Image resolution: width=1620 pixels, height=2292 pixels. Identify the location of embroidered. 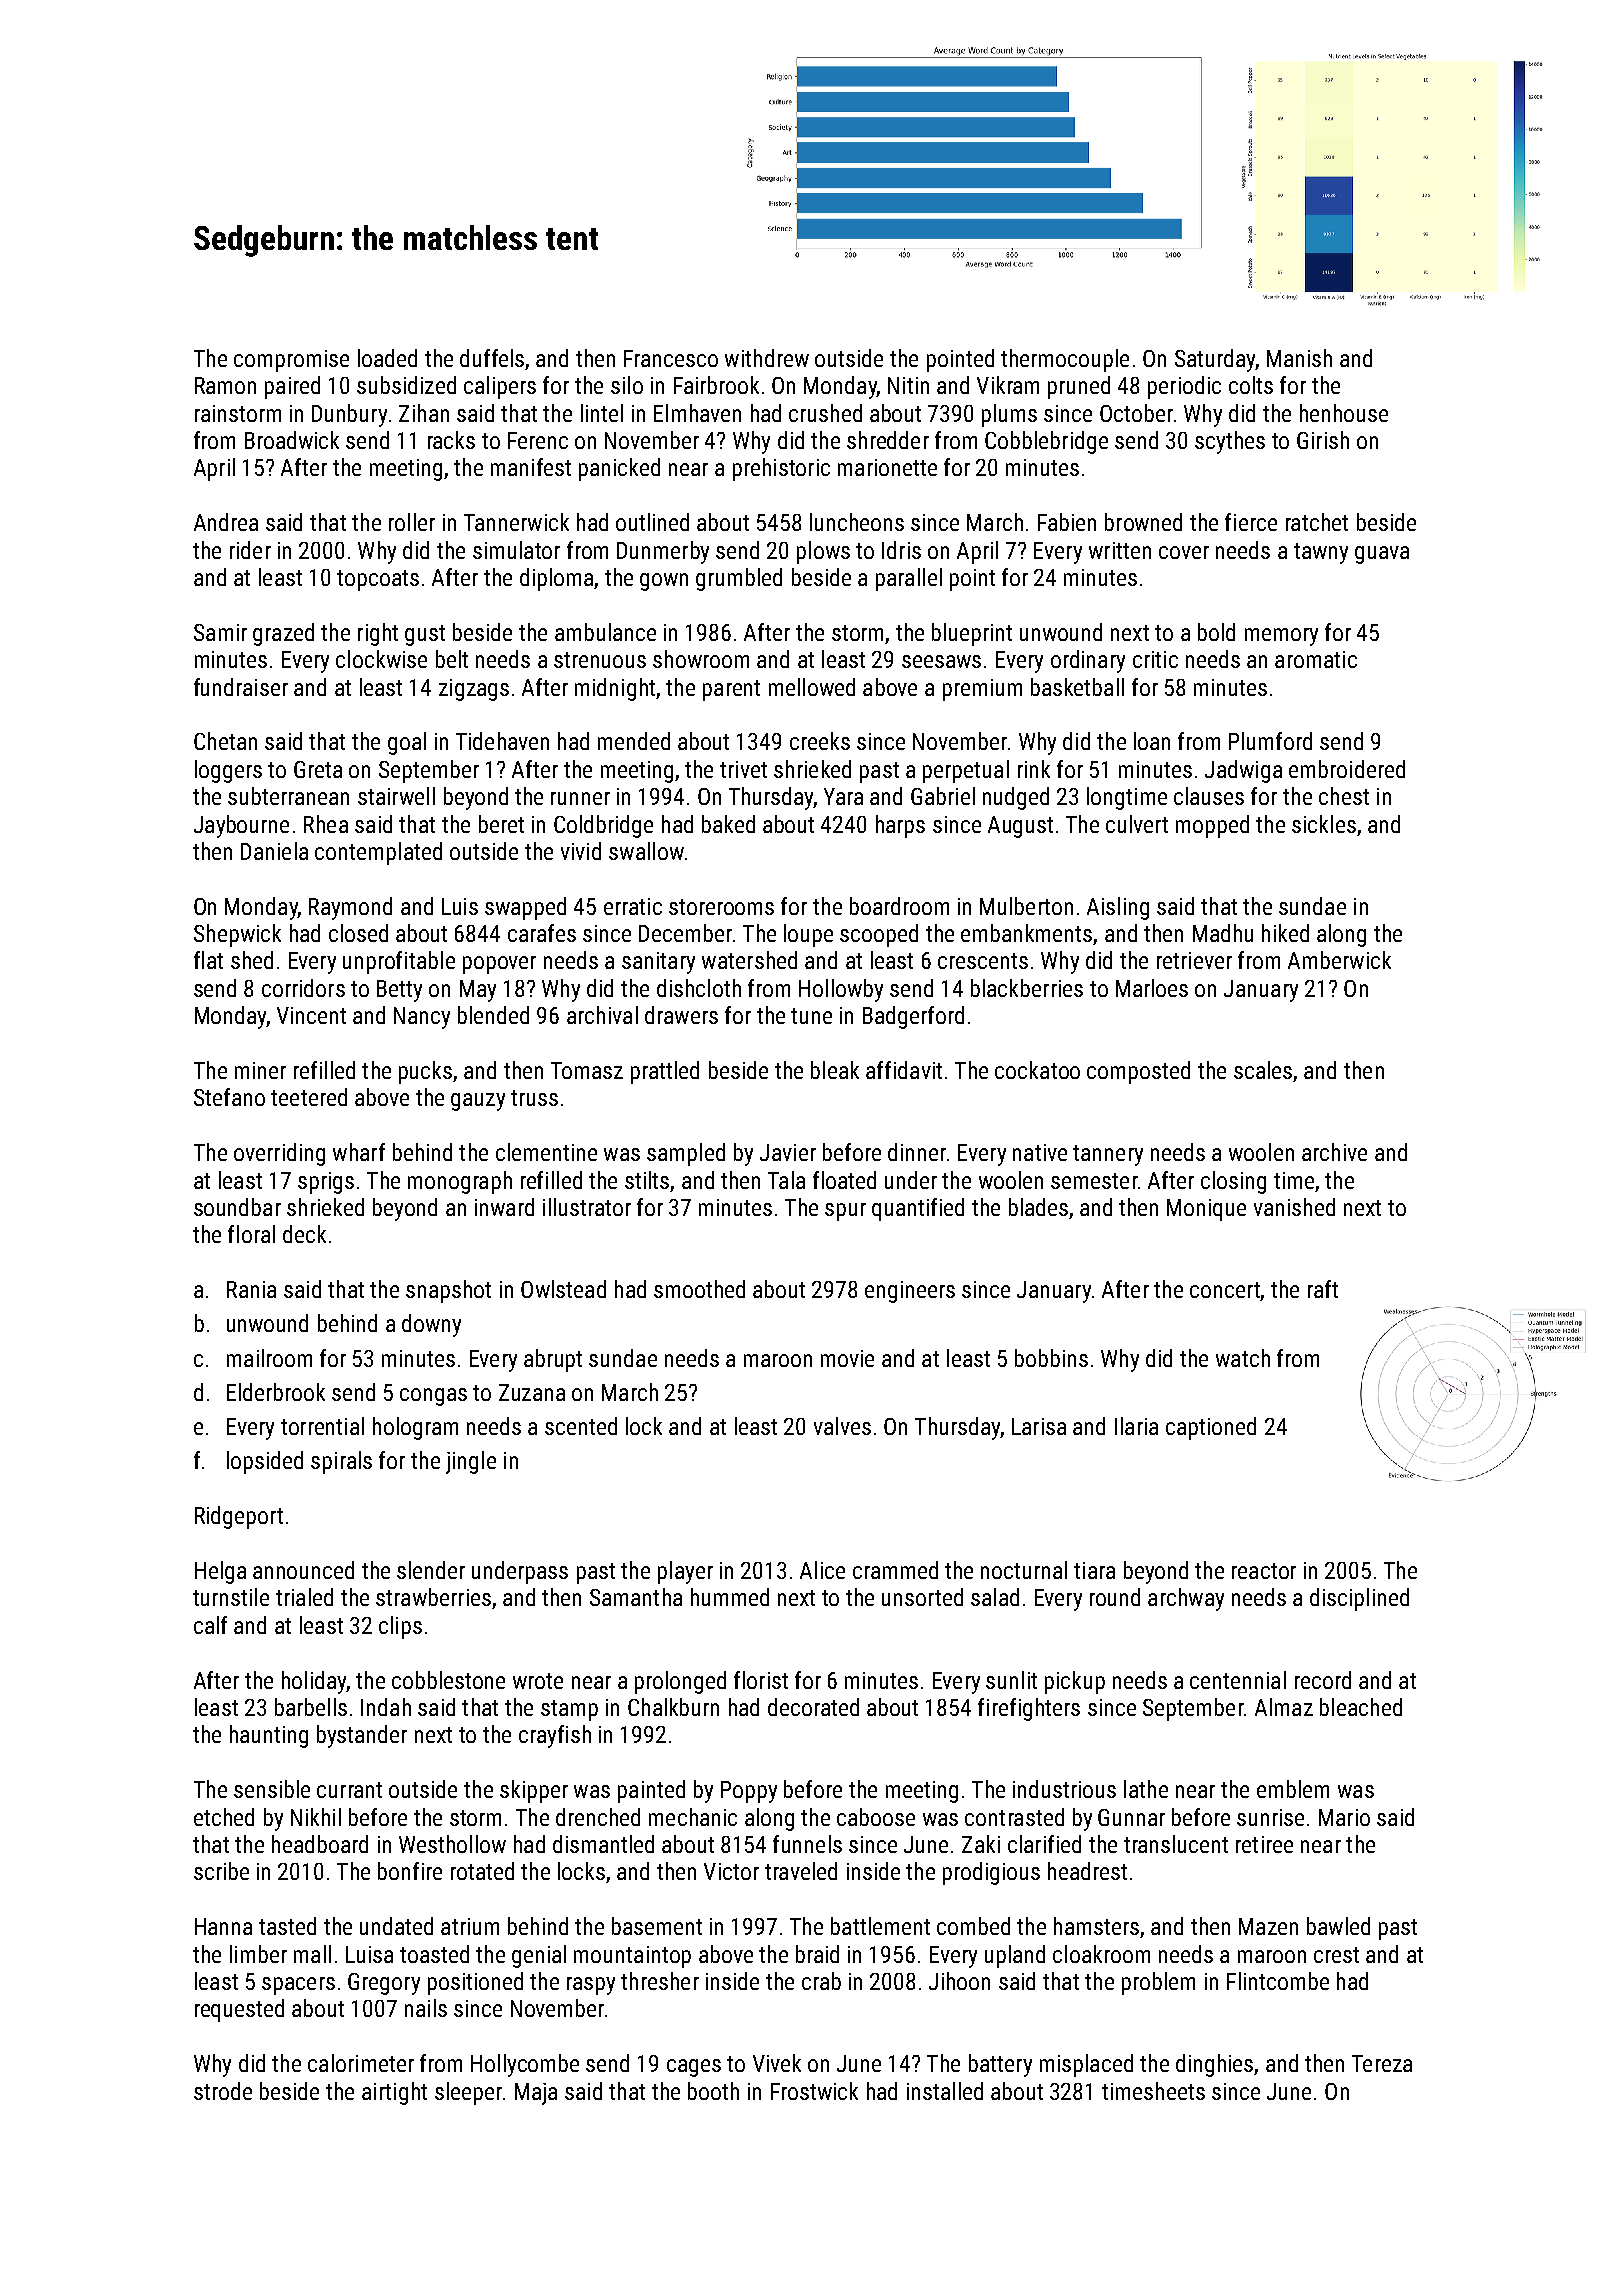
(1347, 769).
